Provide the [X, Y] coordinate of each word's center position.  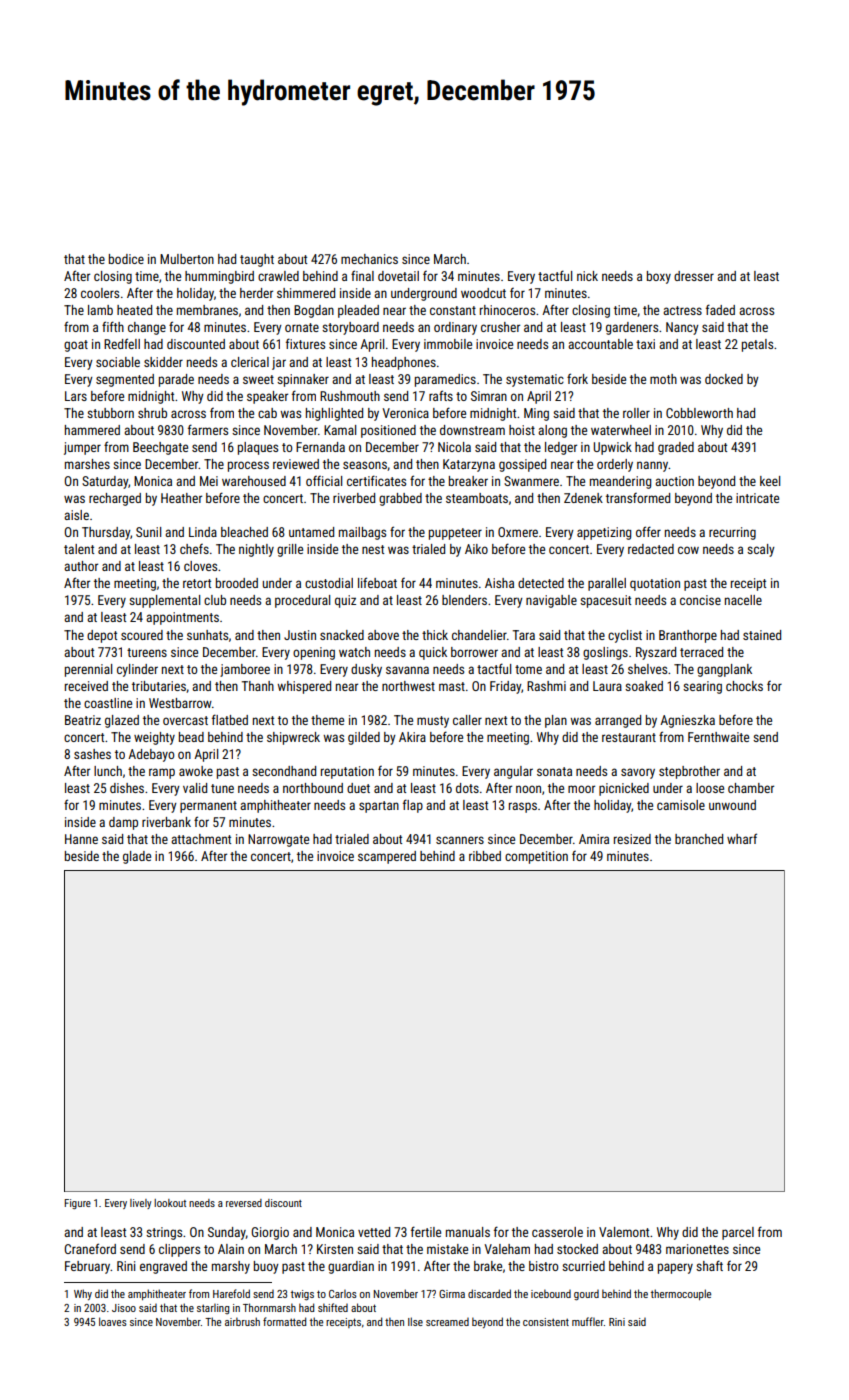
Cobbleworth [699, 413]
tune [222, 788]
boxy [659, 277]
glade [137, 857]
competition [536, 857]
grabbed [400, 499]
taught [257, 260]
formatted [284, 1321]
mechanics [369, 259]
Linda [203, 532]
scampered [387, 857]
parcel [738, 1233]
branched [699, 839]
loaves [113, 1321]
